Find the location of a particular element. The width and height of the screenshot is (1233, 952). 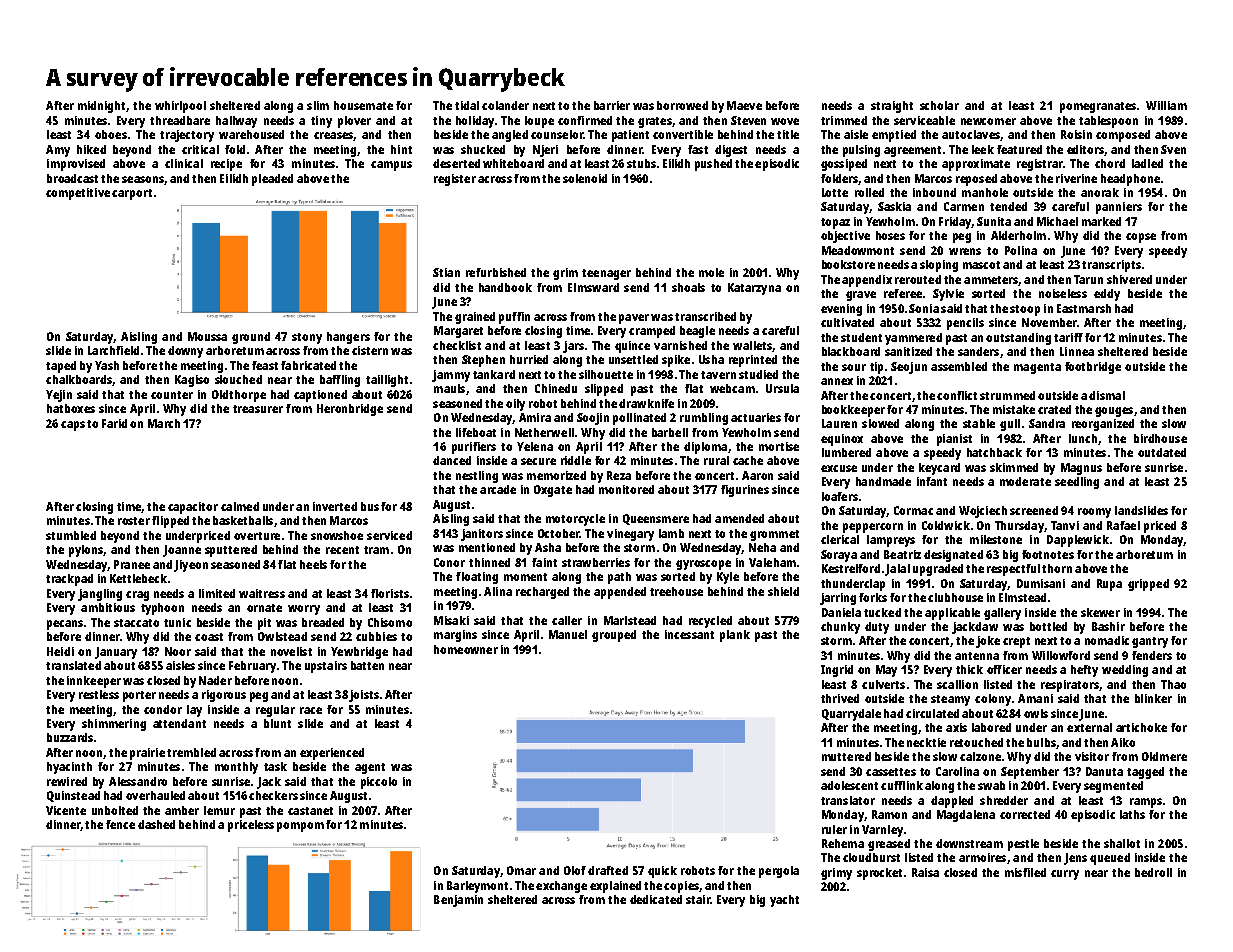

thrived is located at coordinates (840, 698).
